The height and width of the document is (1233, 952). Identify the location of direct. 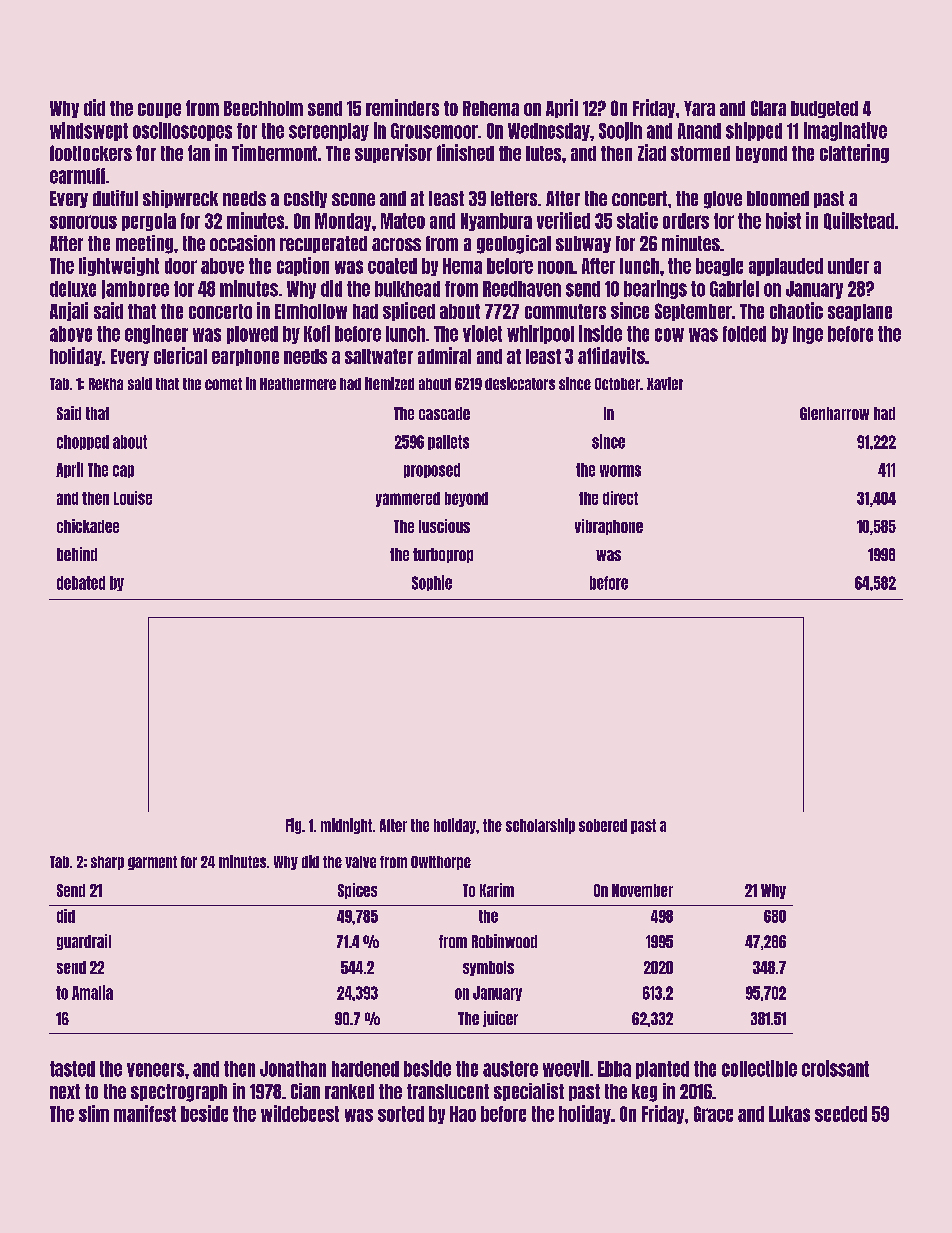
(620, 498).
